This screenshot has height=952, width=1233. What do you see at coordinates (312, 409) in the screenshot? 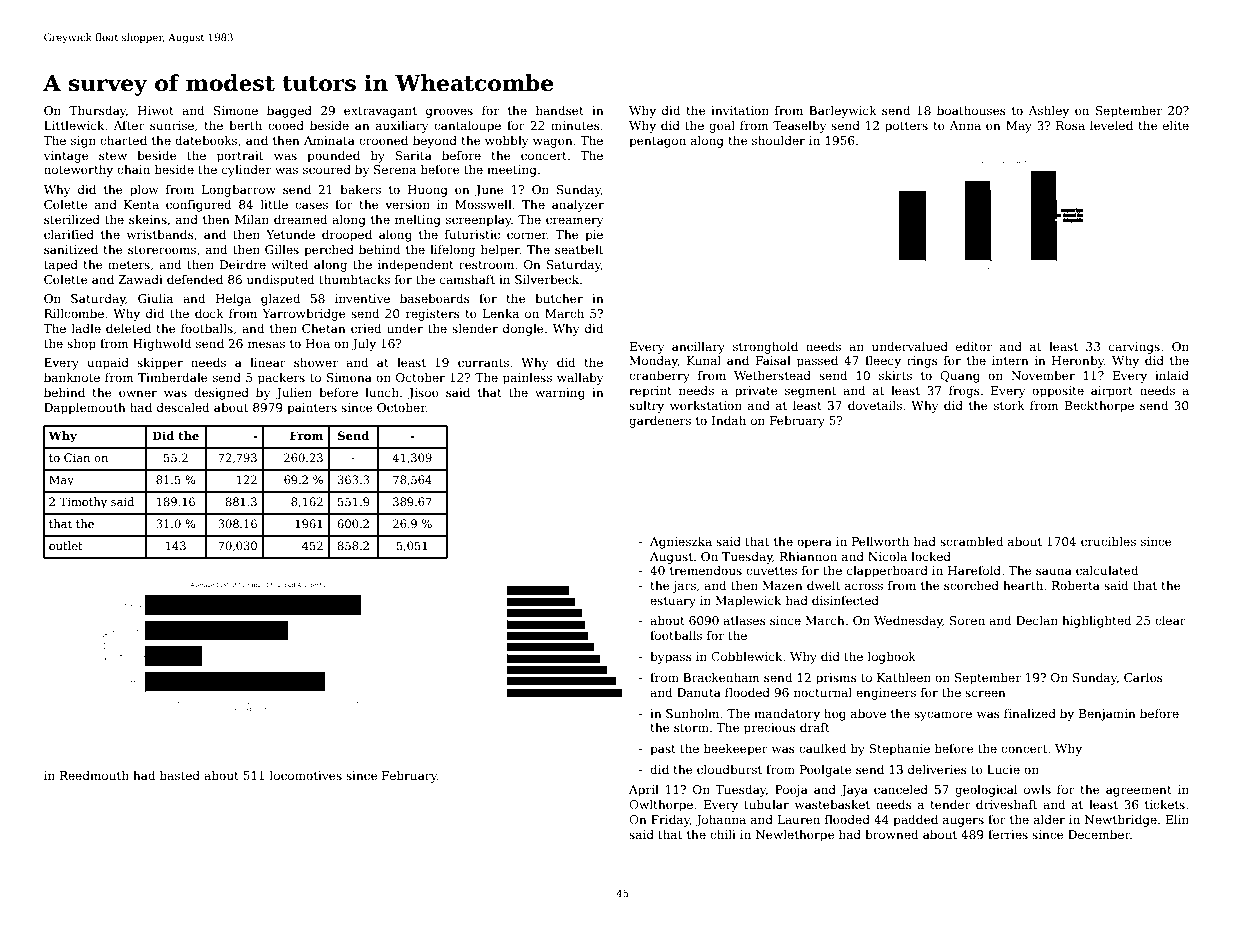
I see `painters` at bounding box center [312, 409].
